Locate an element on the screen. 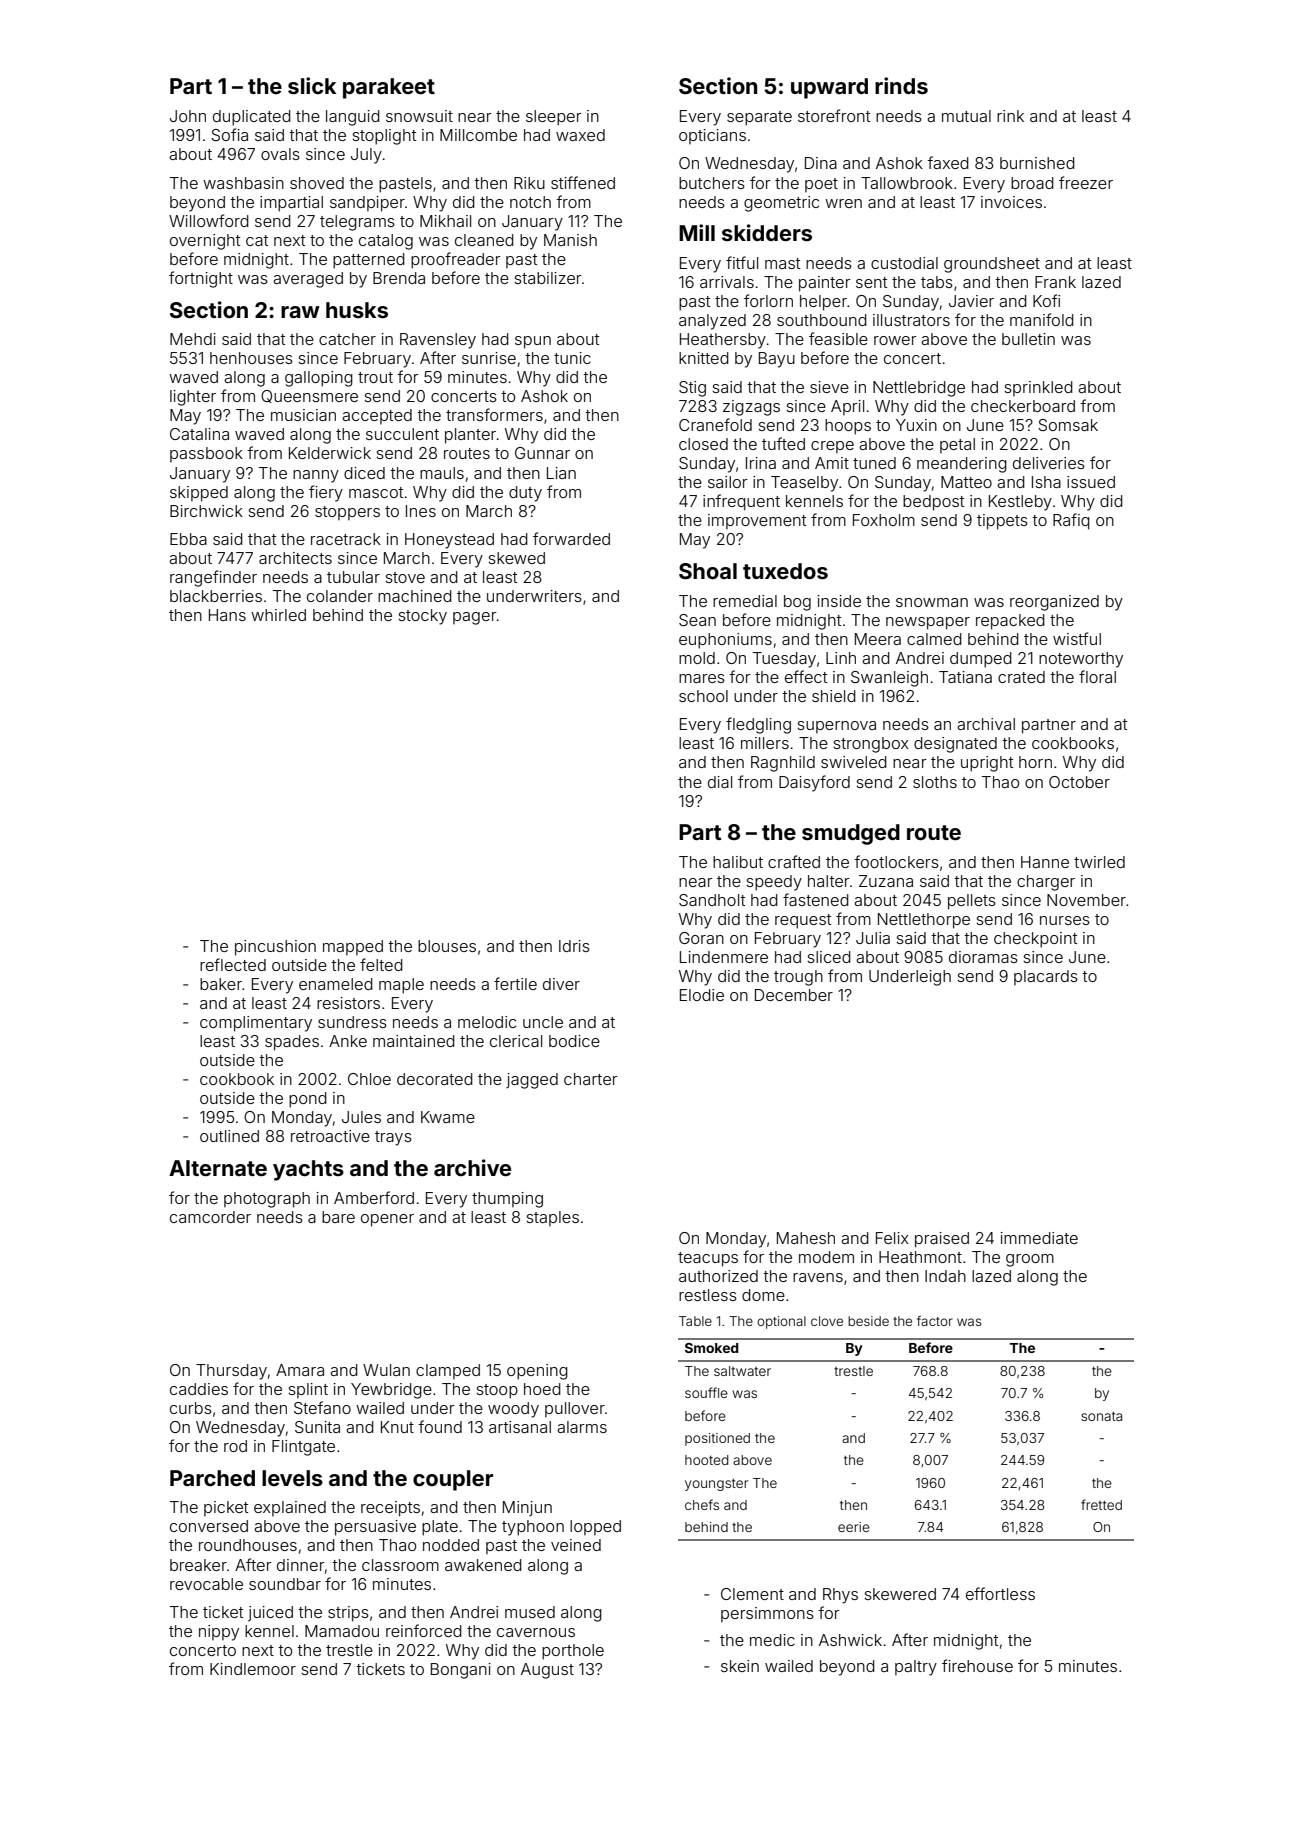 Image resolution: width=1303 pixels, height=1843 pixels. rinds is located at coordinates (901, 85).
